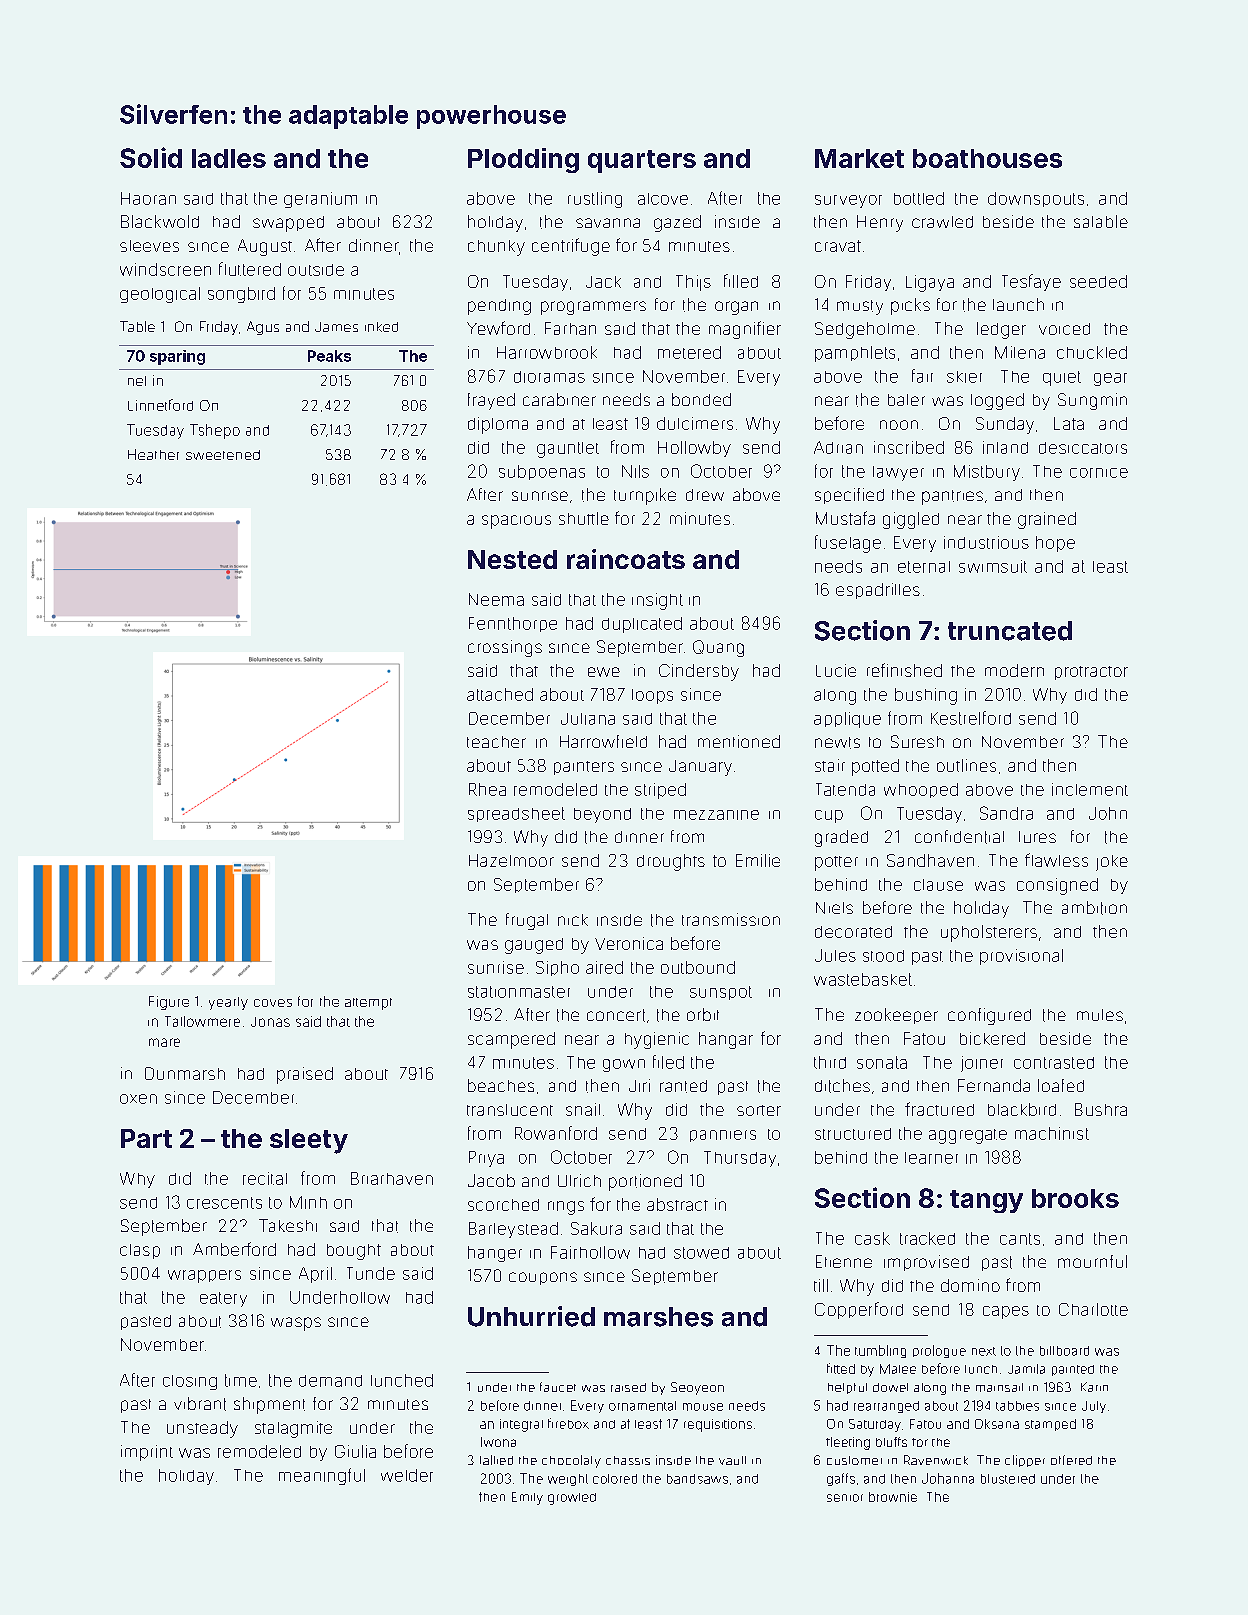 This screenshot has height=1615, width=1248. What do you see at coordinates (677, 223) in the screenshot?
I see `gazed` at bounding box center [677, 223].
